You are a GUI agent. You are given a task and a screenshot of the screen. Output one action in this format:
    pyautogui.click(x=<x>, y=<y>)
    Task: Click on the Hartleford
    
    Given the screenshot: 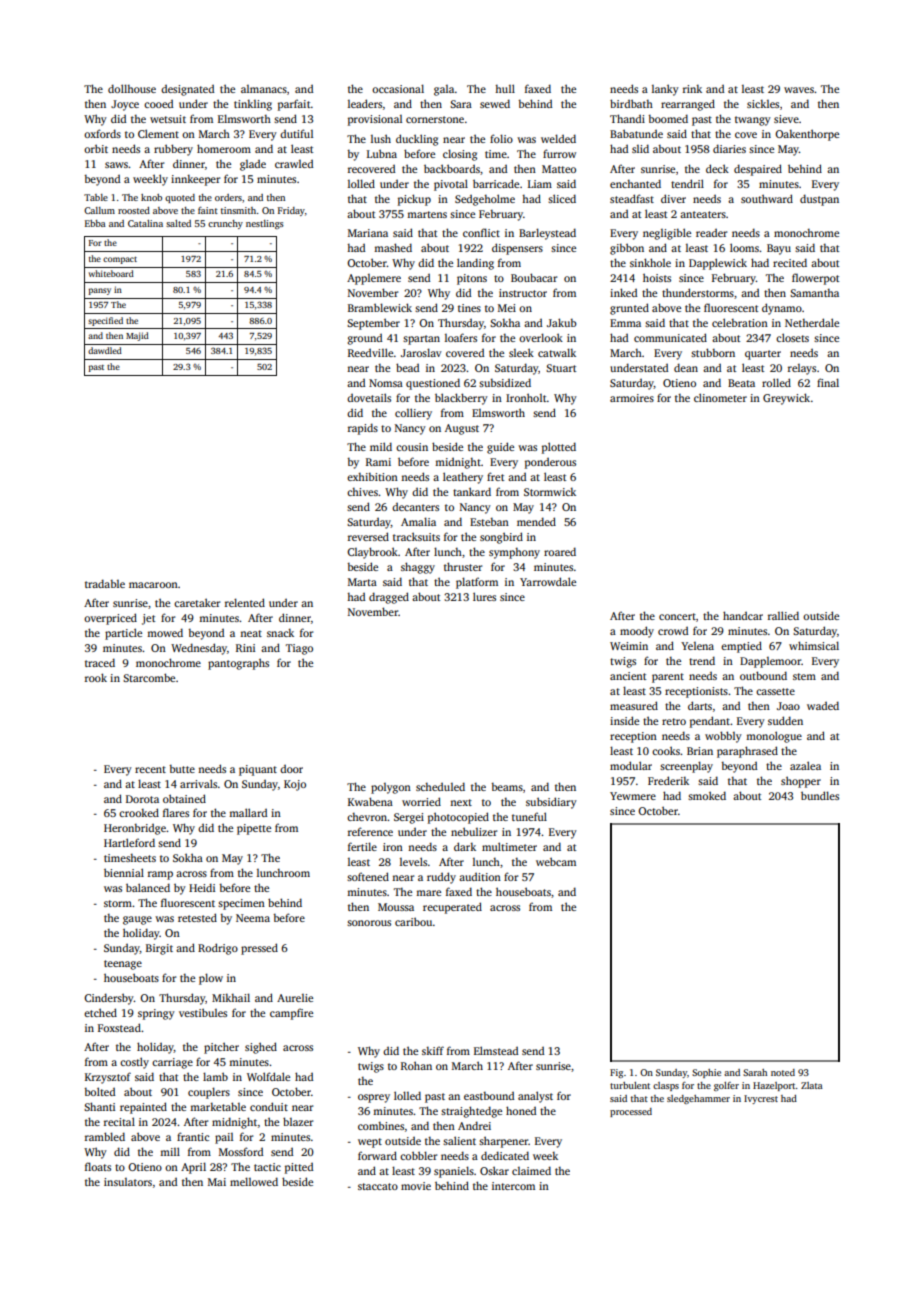 What is the action you would take?
    pyautogui.click(x=129, y=842)
